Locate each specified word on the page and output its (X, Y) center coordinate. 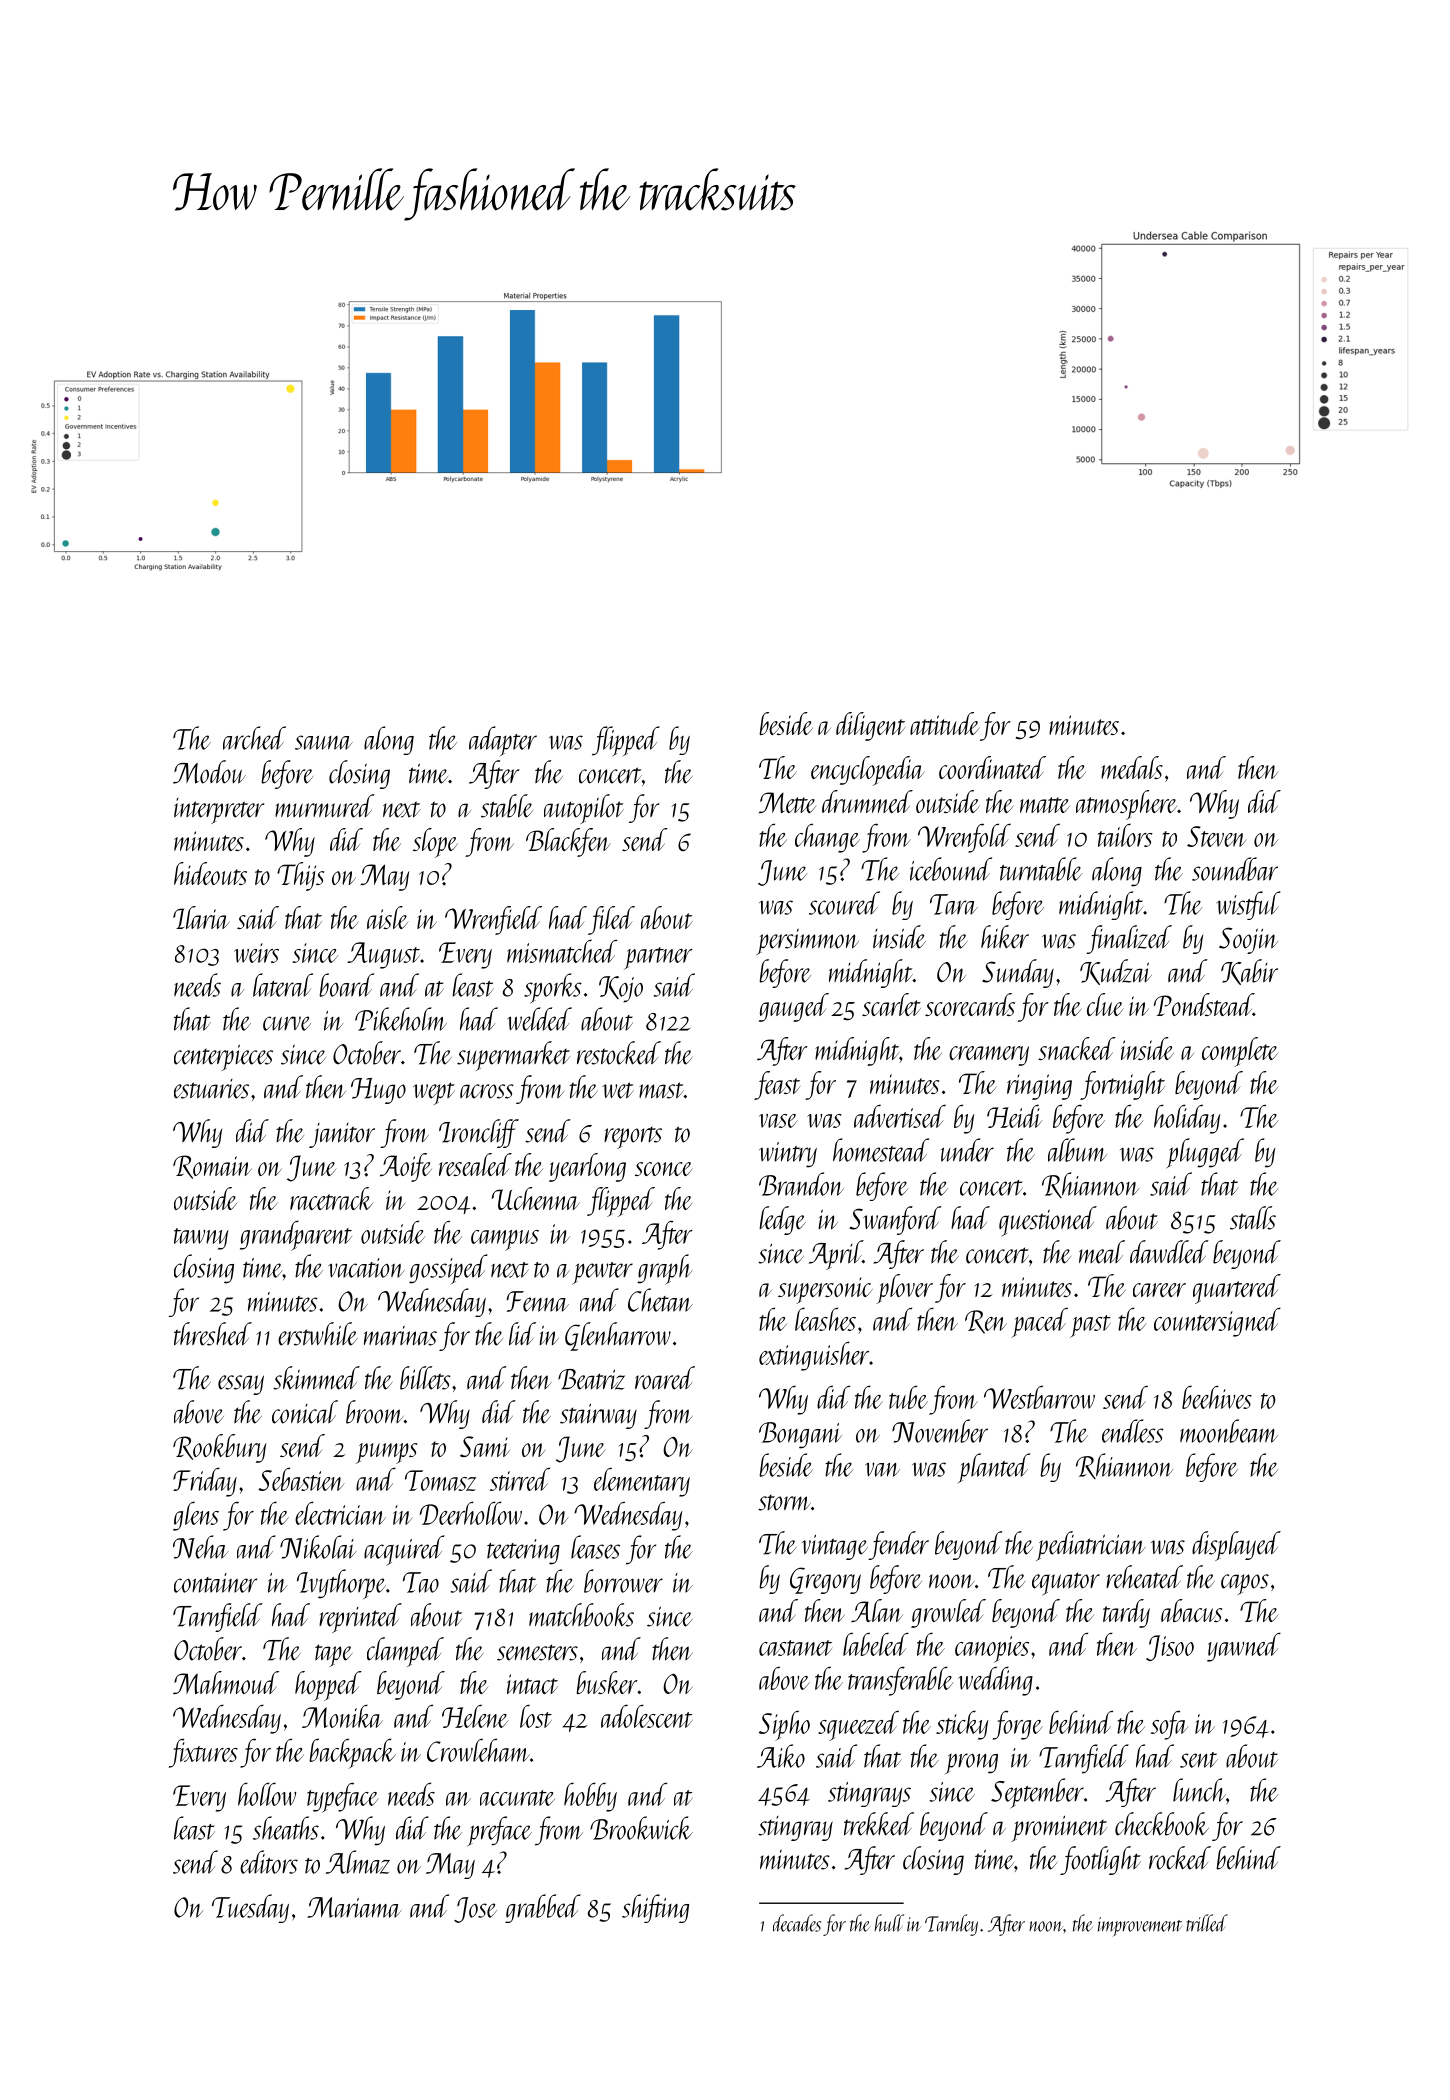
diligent (870, 726)
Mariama (354, 1907)
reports (633, 1138)
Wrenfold (964, 838)
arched (254, 738)
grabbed (543, 1908)
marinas (400, 1336)
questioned (1048, 1221)
